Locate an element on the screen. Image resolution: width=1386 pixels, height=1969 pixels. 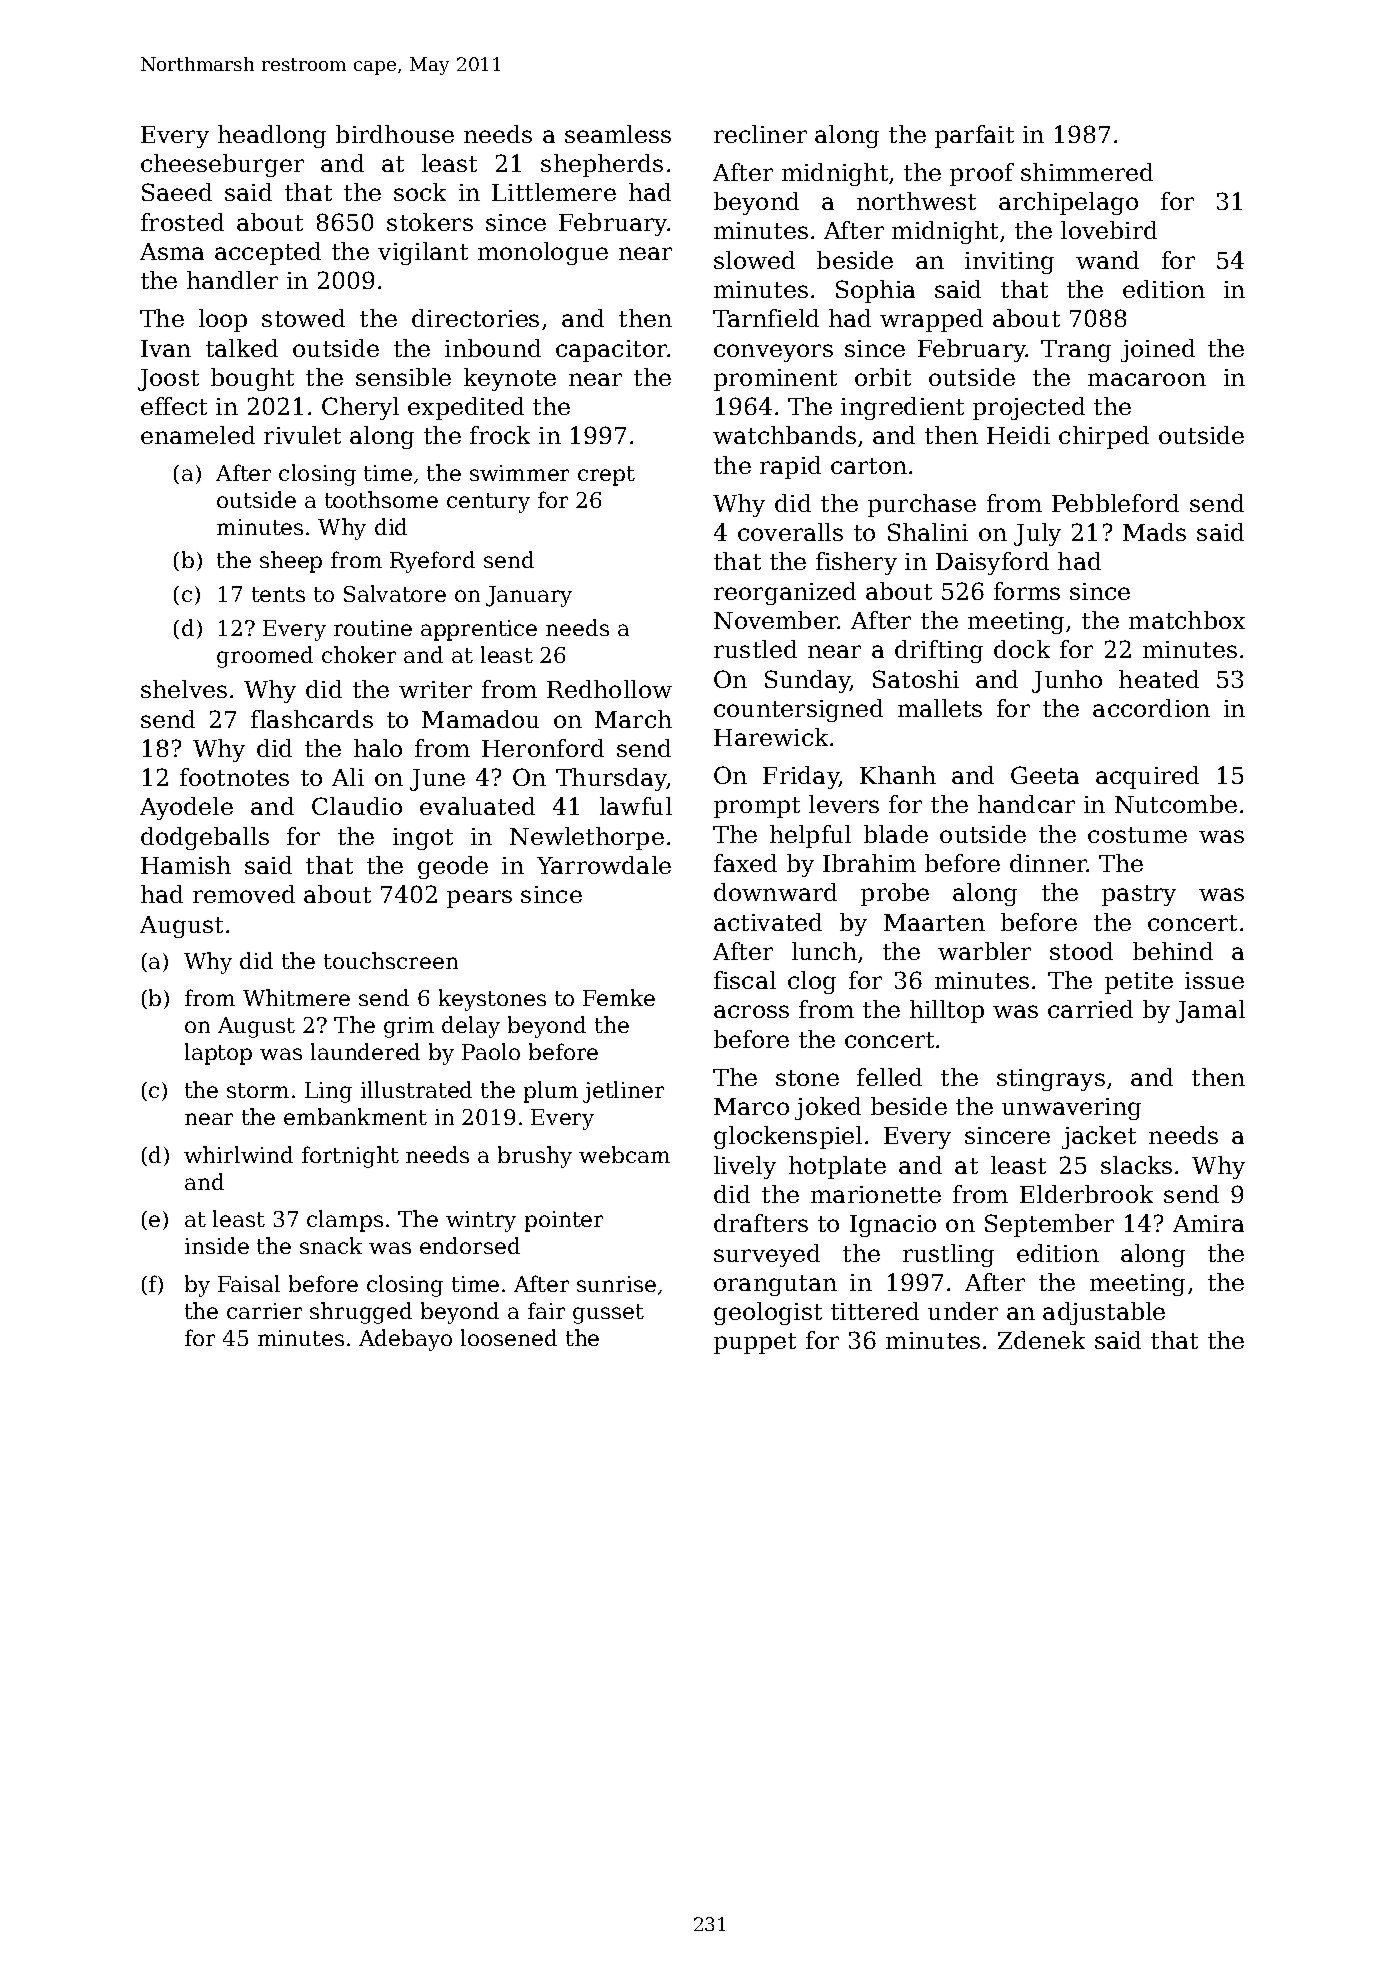
toothsome is located at coordinates (381, 499).
